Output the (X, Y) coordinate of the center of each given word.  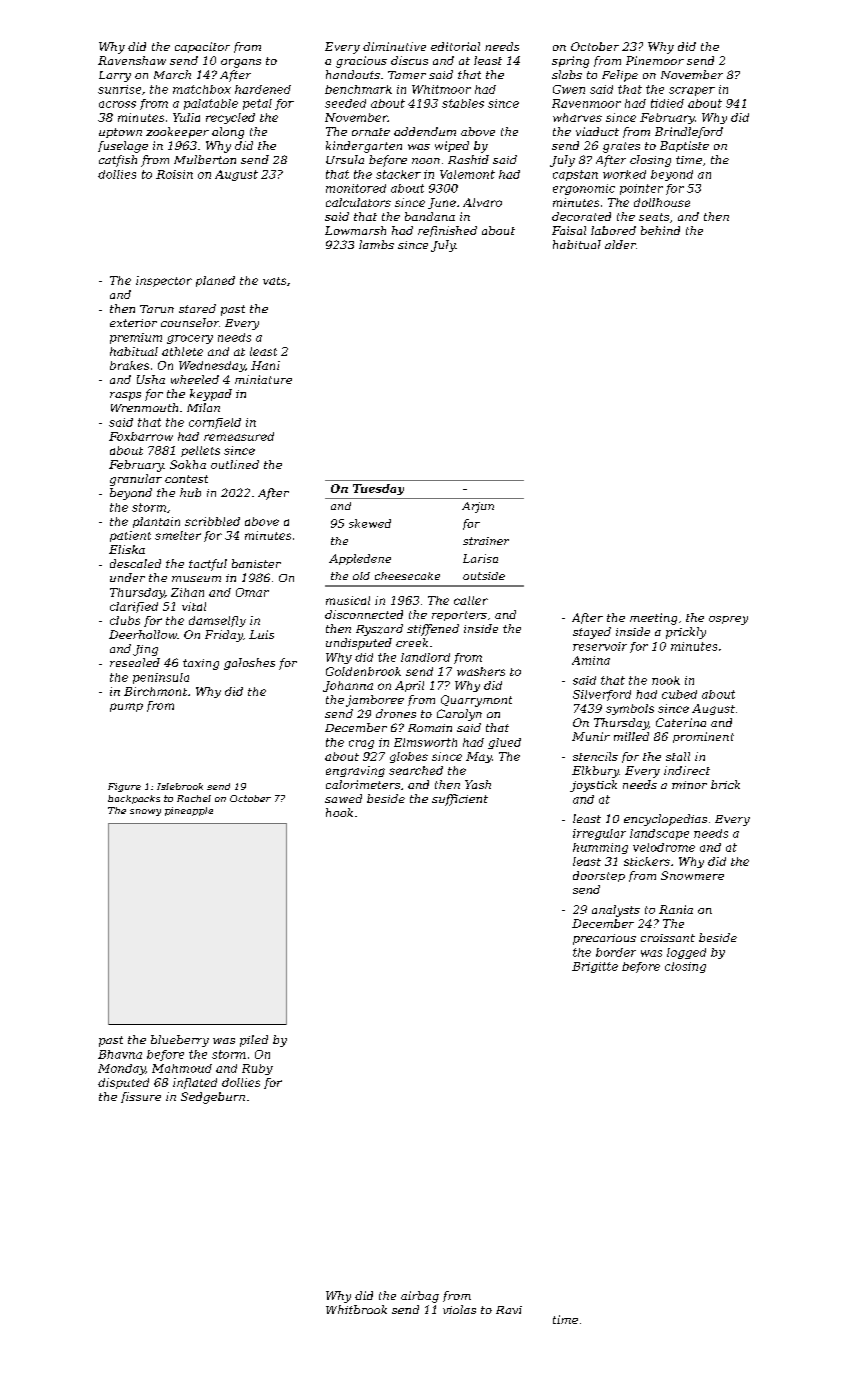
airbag (420, 1297)
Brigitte (595, 967)
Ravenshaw (132, 60)
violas (459, 1309)
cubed (679, 694)
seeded (345, 103)
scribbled (212, 521)
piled (254, 1041)
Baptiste (684, 146)
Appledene (360, 559)
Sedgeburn (213, 1098)
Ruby (257, 1069)
